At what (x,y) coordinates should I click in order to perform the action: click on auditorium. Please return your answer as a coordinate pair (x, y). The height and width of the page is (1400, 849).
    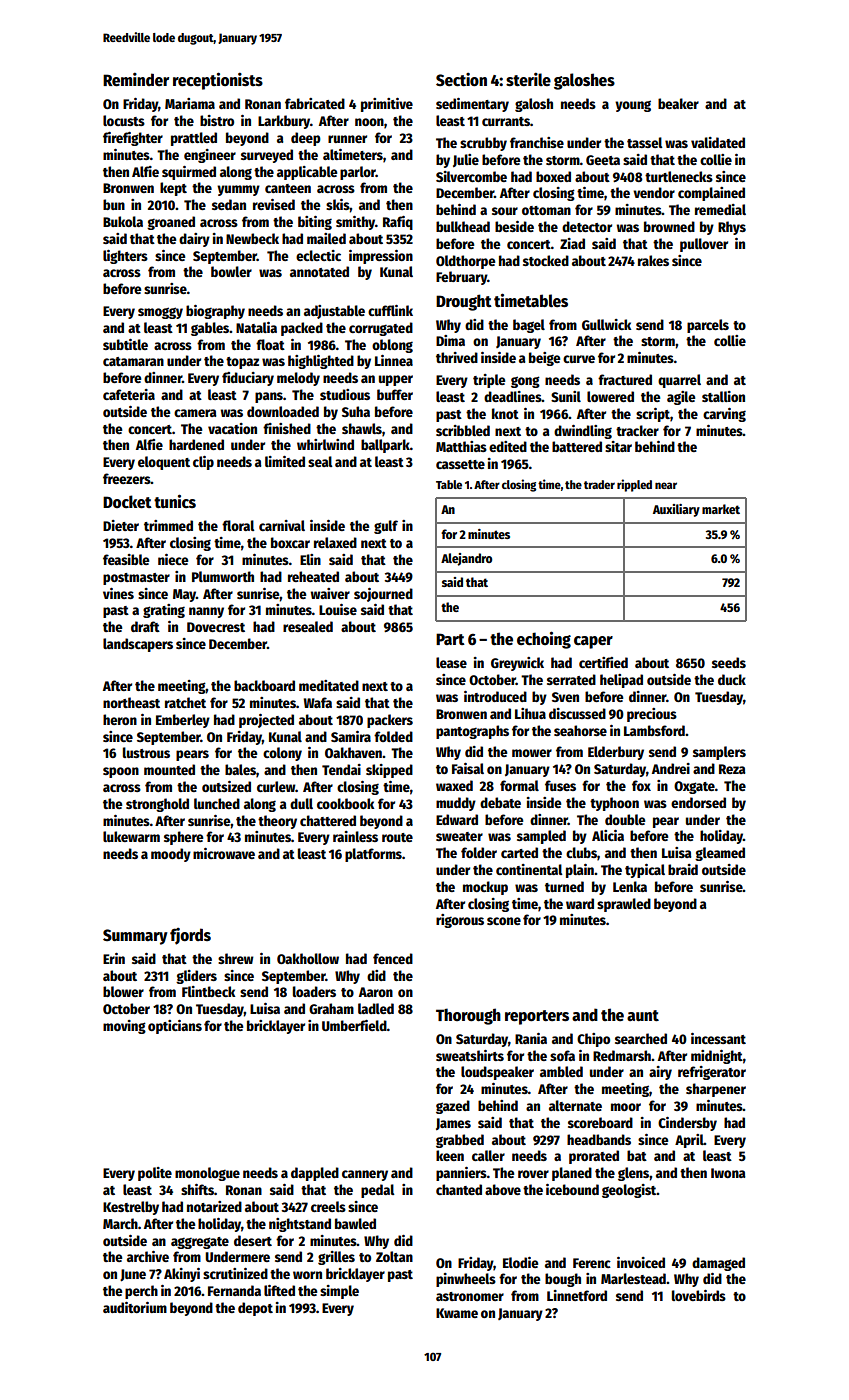
    Looking at the image, I should click on (135, 1307).
